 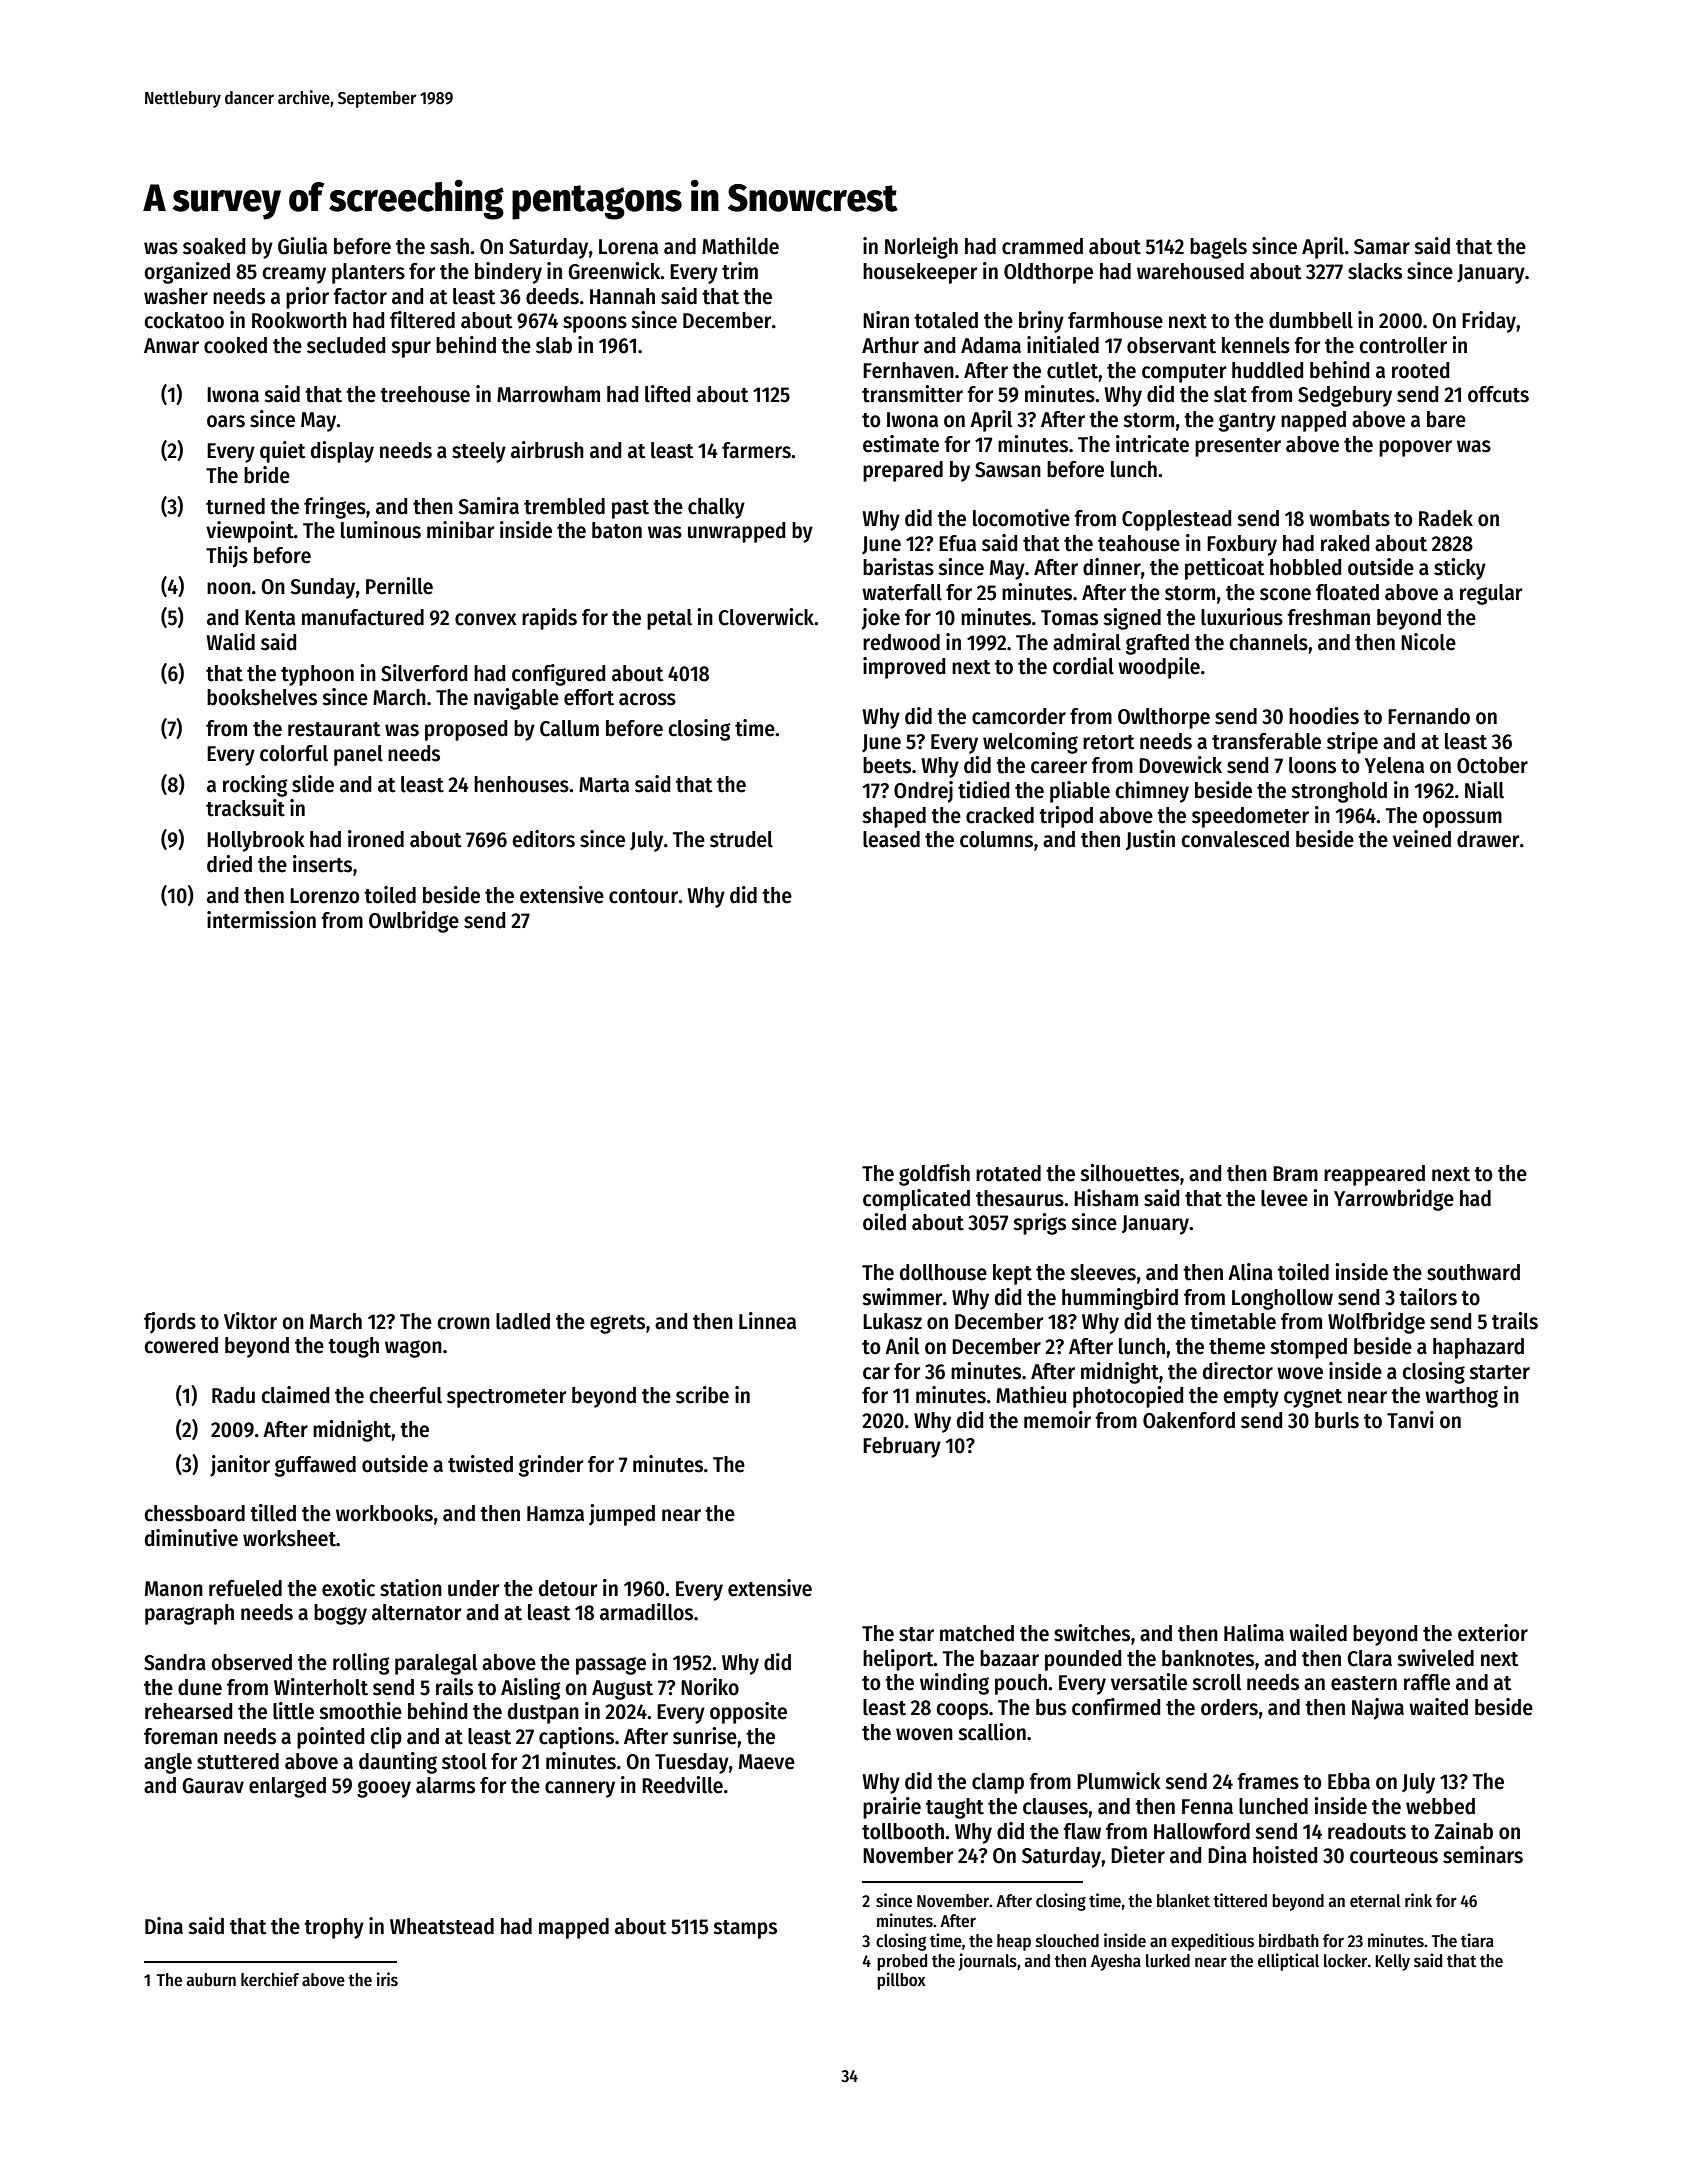 What do you see at coordinates (449, 246) in the screenshot?
I see `sash` at bounding box center [449, 246].
